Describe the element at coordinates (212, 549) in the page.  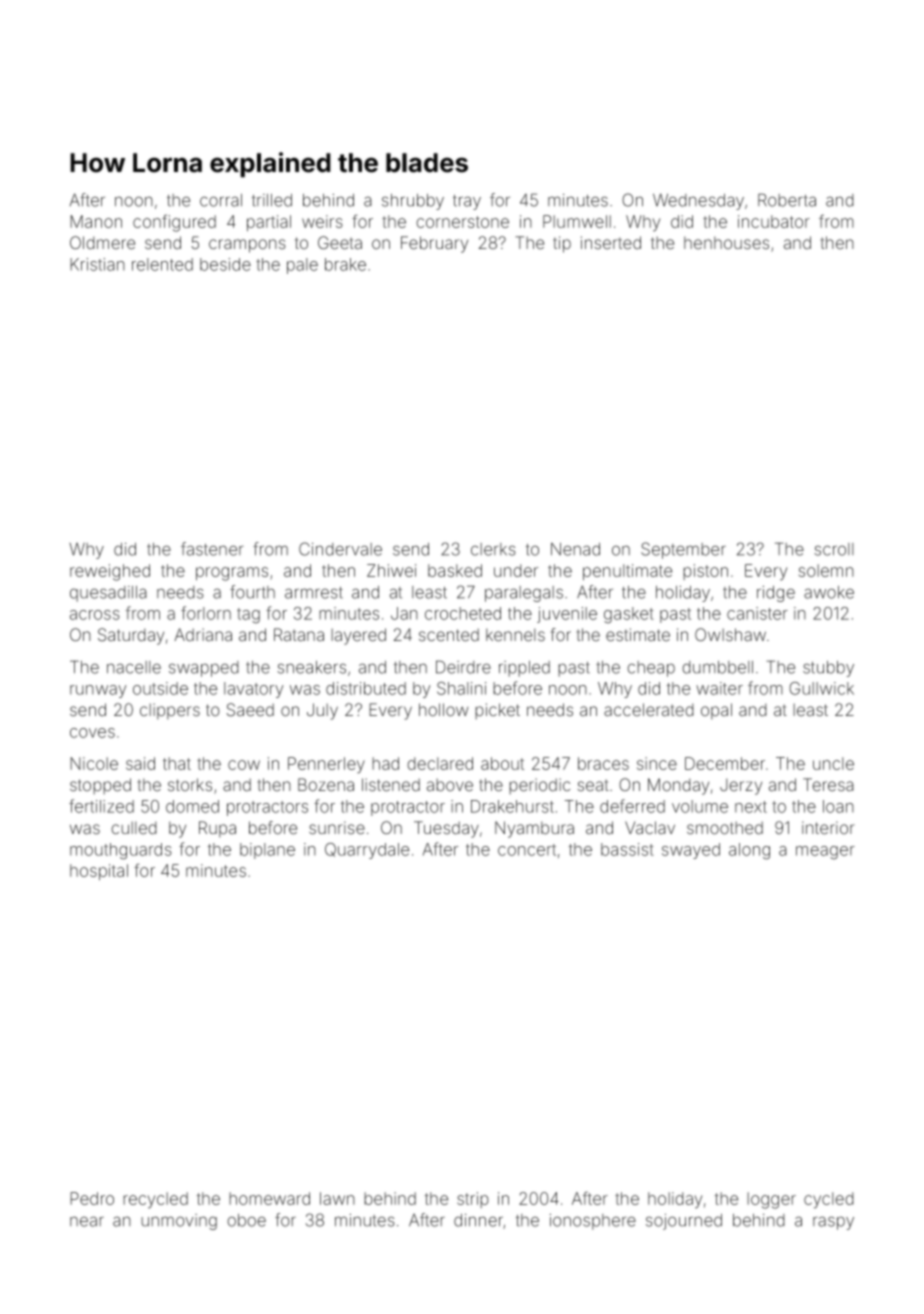
I see `fastener` at that location.
